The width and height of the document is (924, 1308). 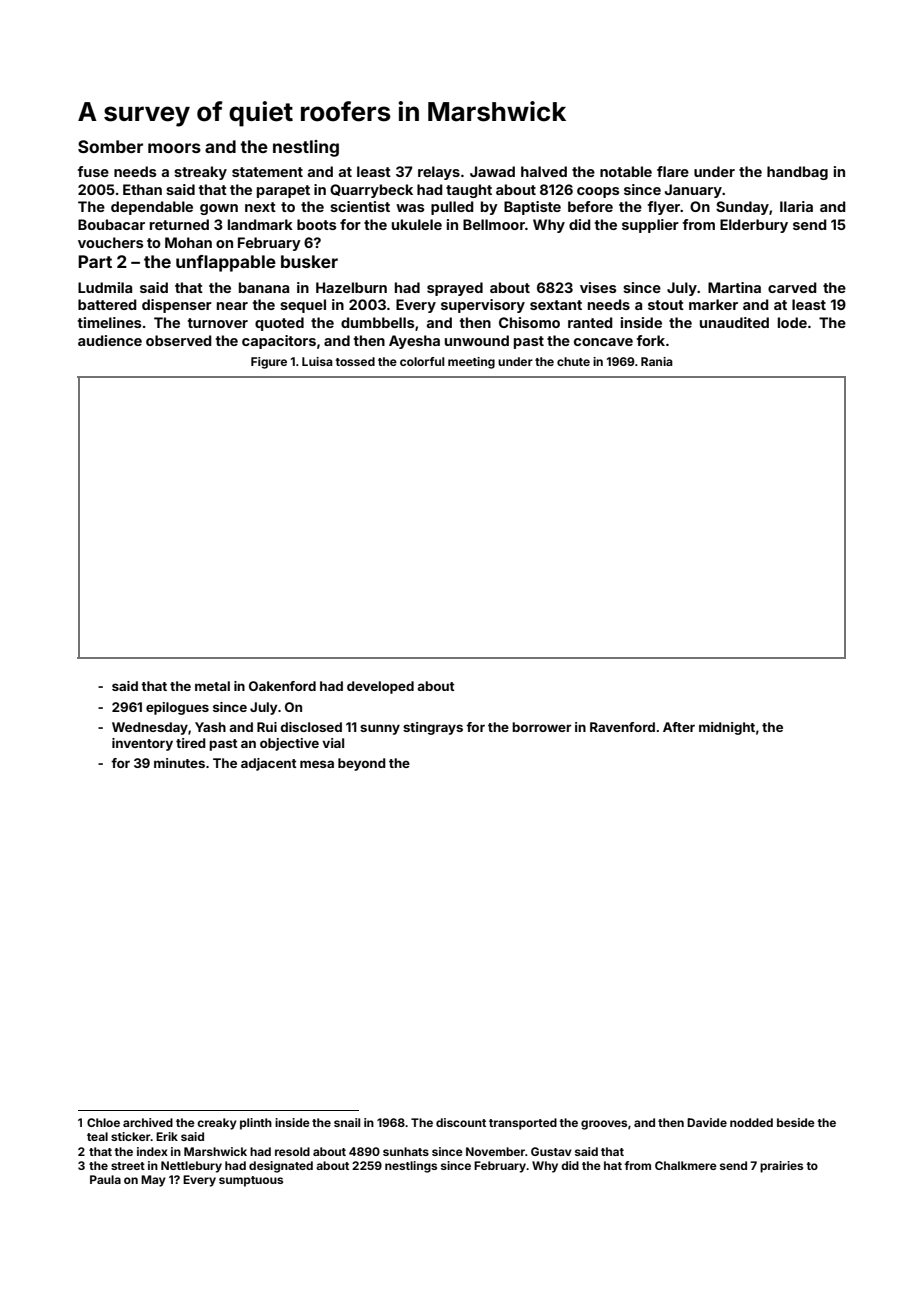 I want to click on flare, so click(x=673, y=171).
